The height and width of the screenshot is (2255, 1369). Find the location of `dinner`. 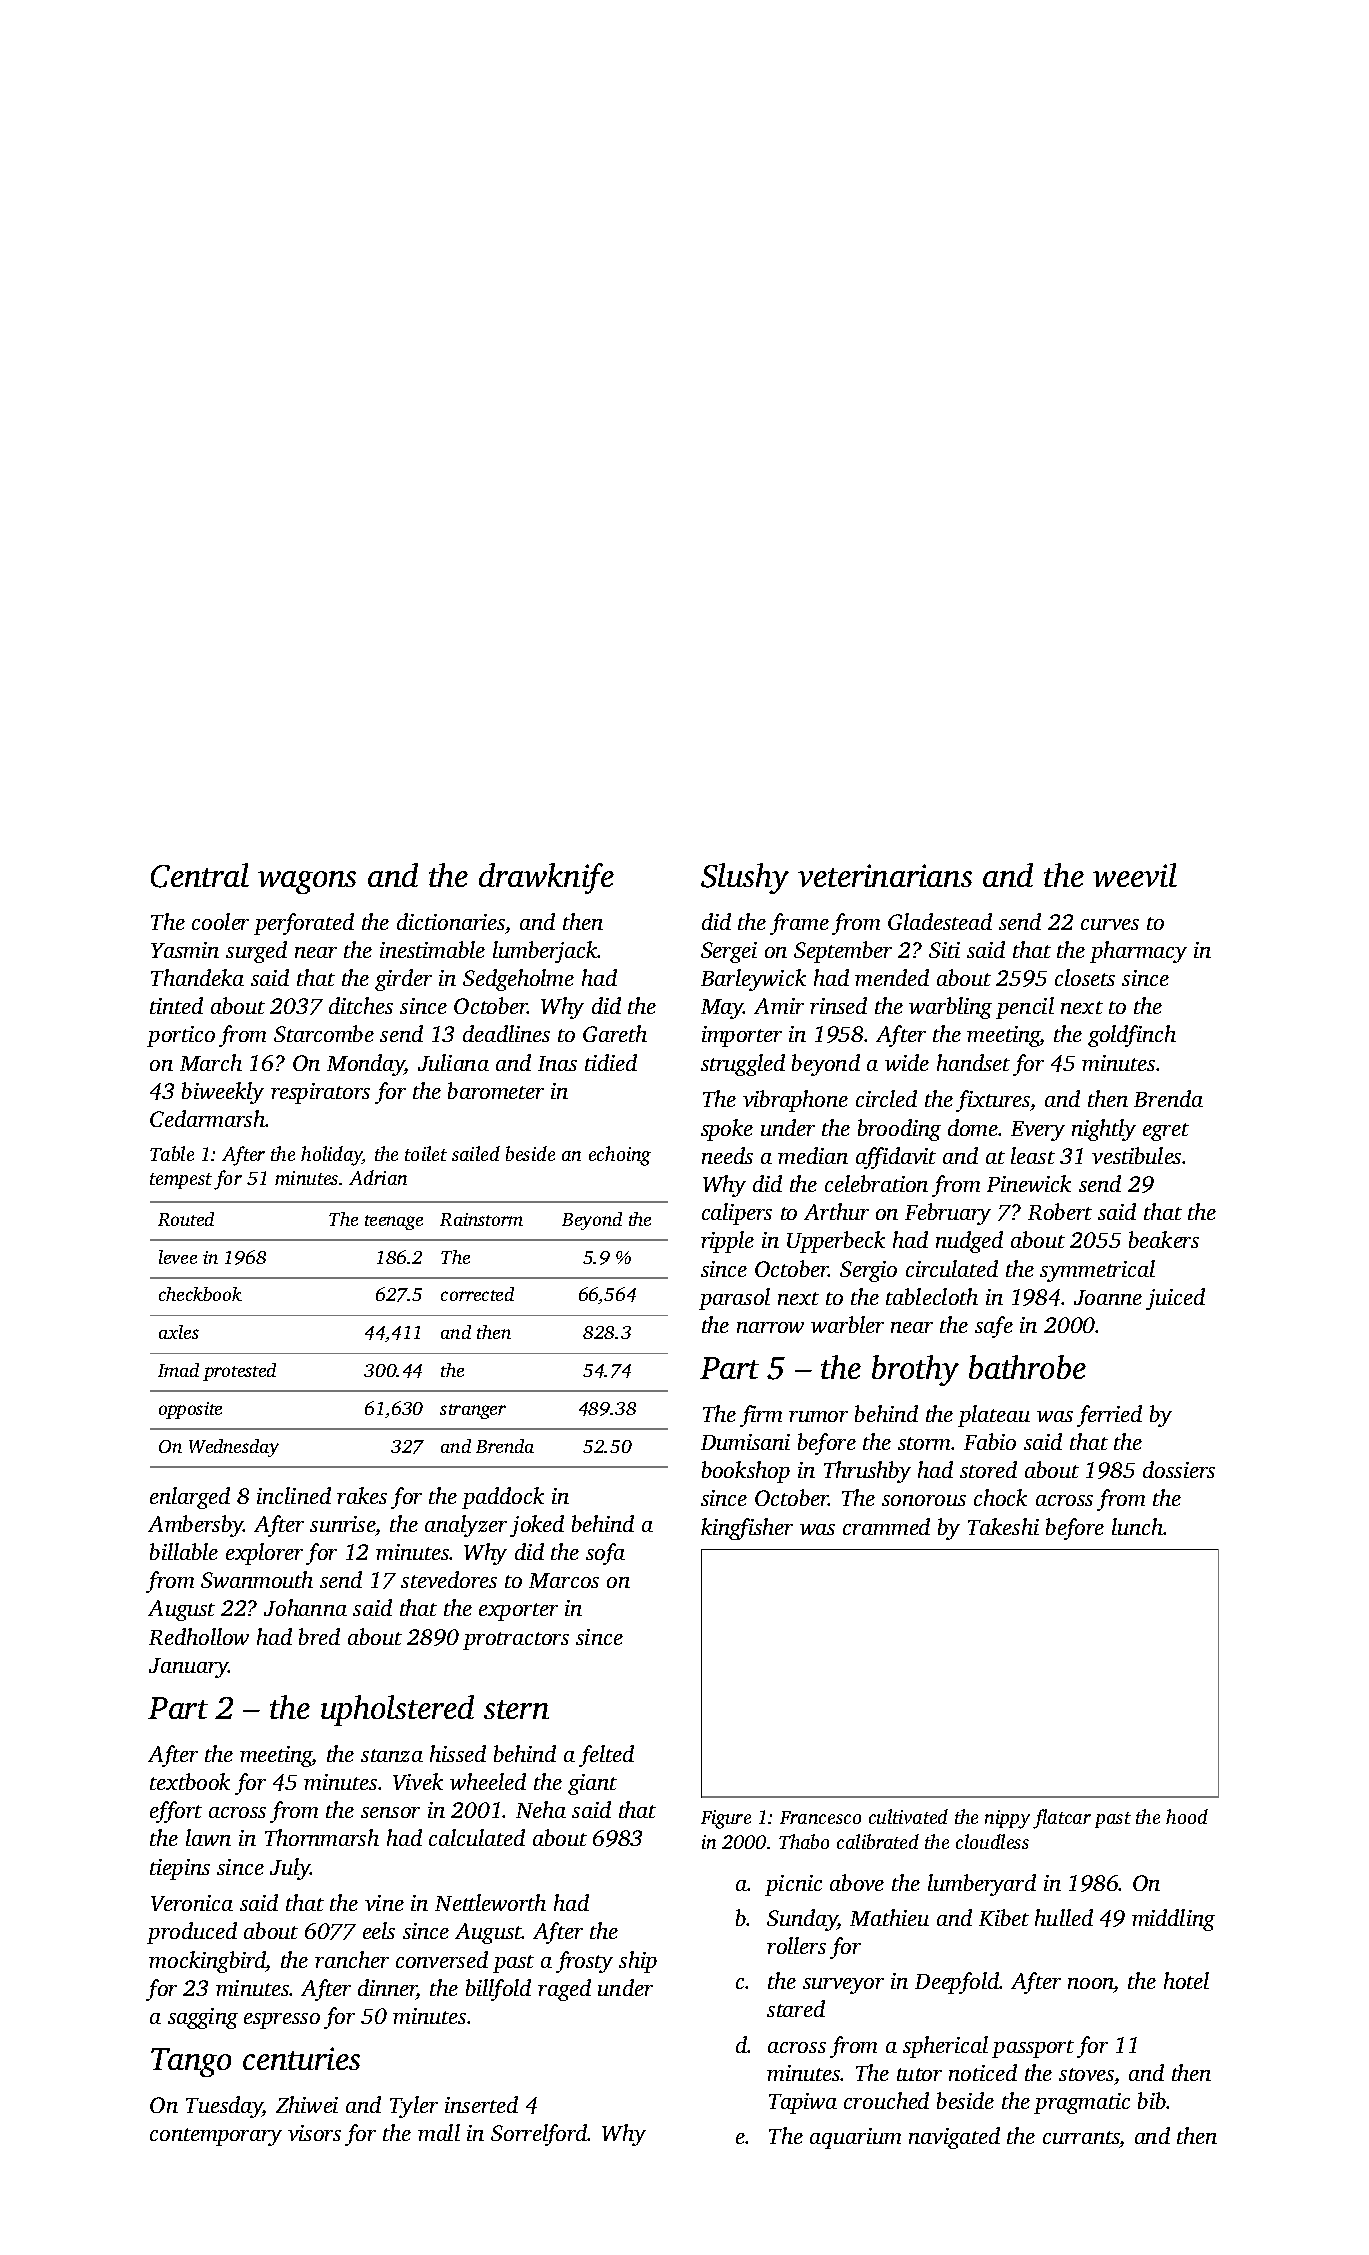

dinner is located at coordinates (387, 1989).
